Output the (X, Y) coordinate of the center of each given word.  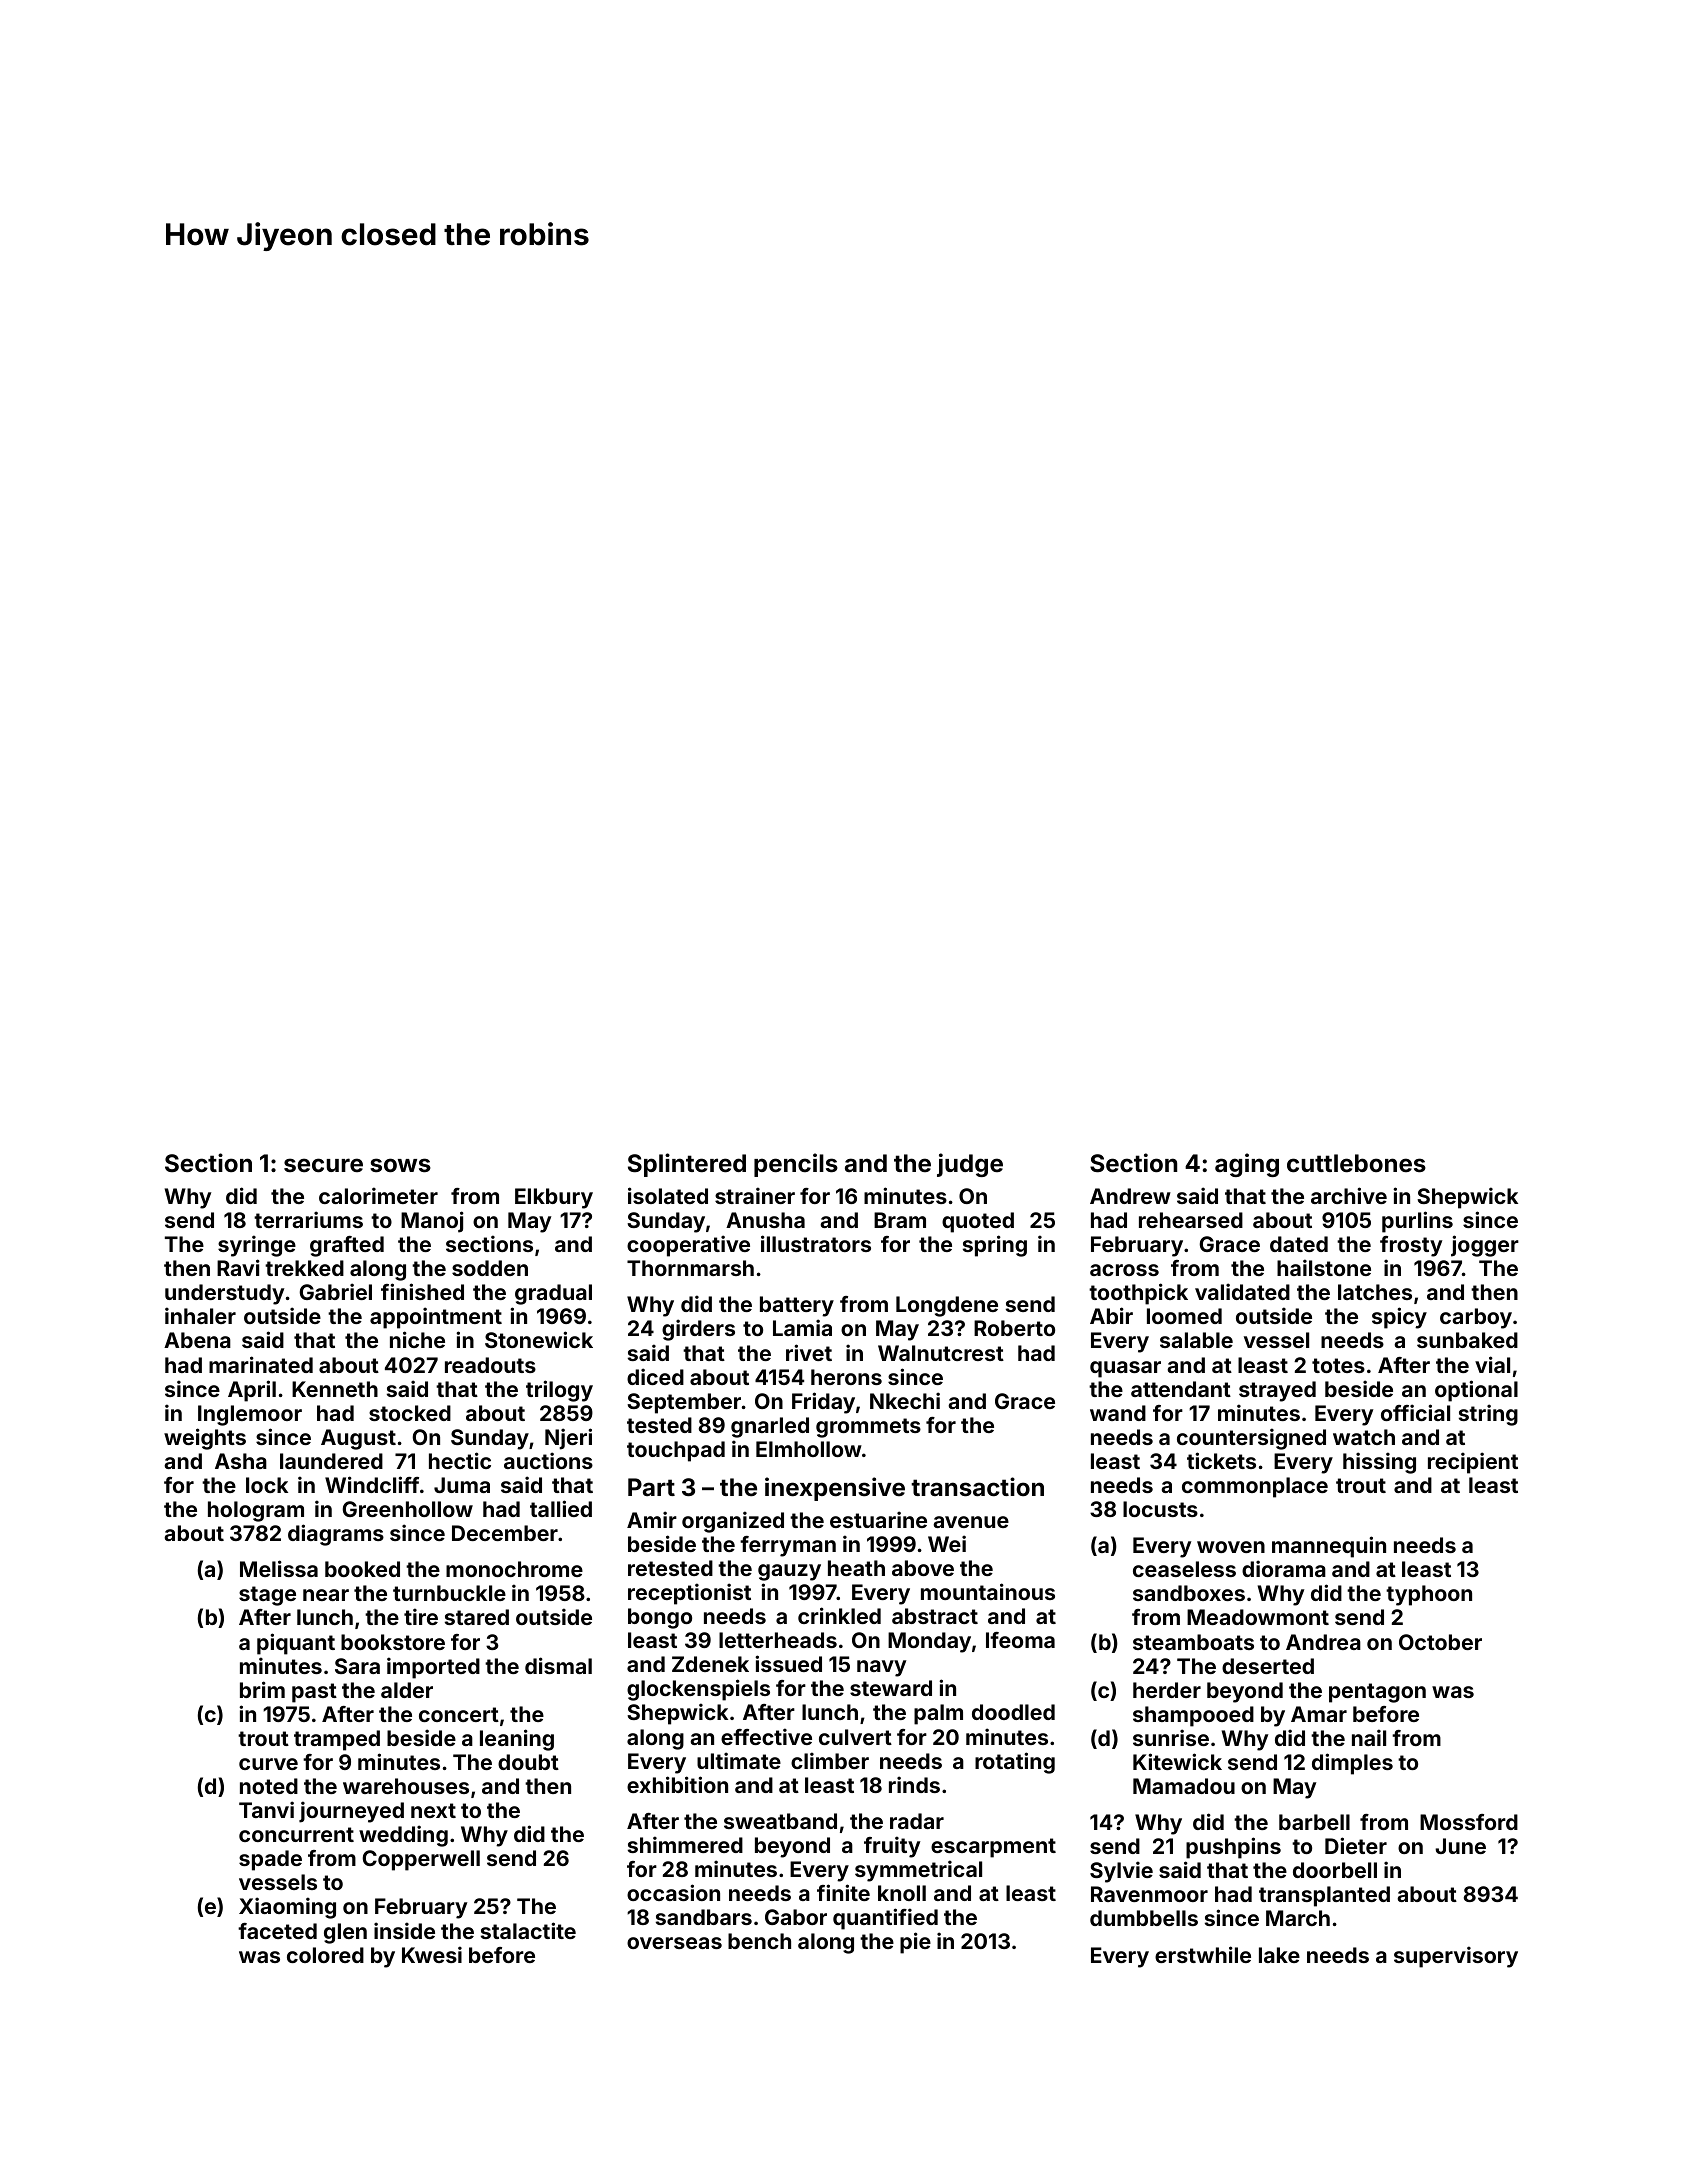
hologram (256, 1511)
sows (400, 1165)
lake (1279, 1955)
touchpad (676, 1451)
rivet (809, 1352)
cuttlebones (1356, 1163)
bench (759, 1941)
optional (1476, 1391)
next (433, 1810)
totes (1338, 1365)
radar (917, 1821)
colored (325, 1955)
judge (970, 1165)
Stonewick (539, 1339)
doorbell (1335, 1870)
